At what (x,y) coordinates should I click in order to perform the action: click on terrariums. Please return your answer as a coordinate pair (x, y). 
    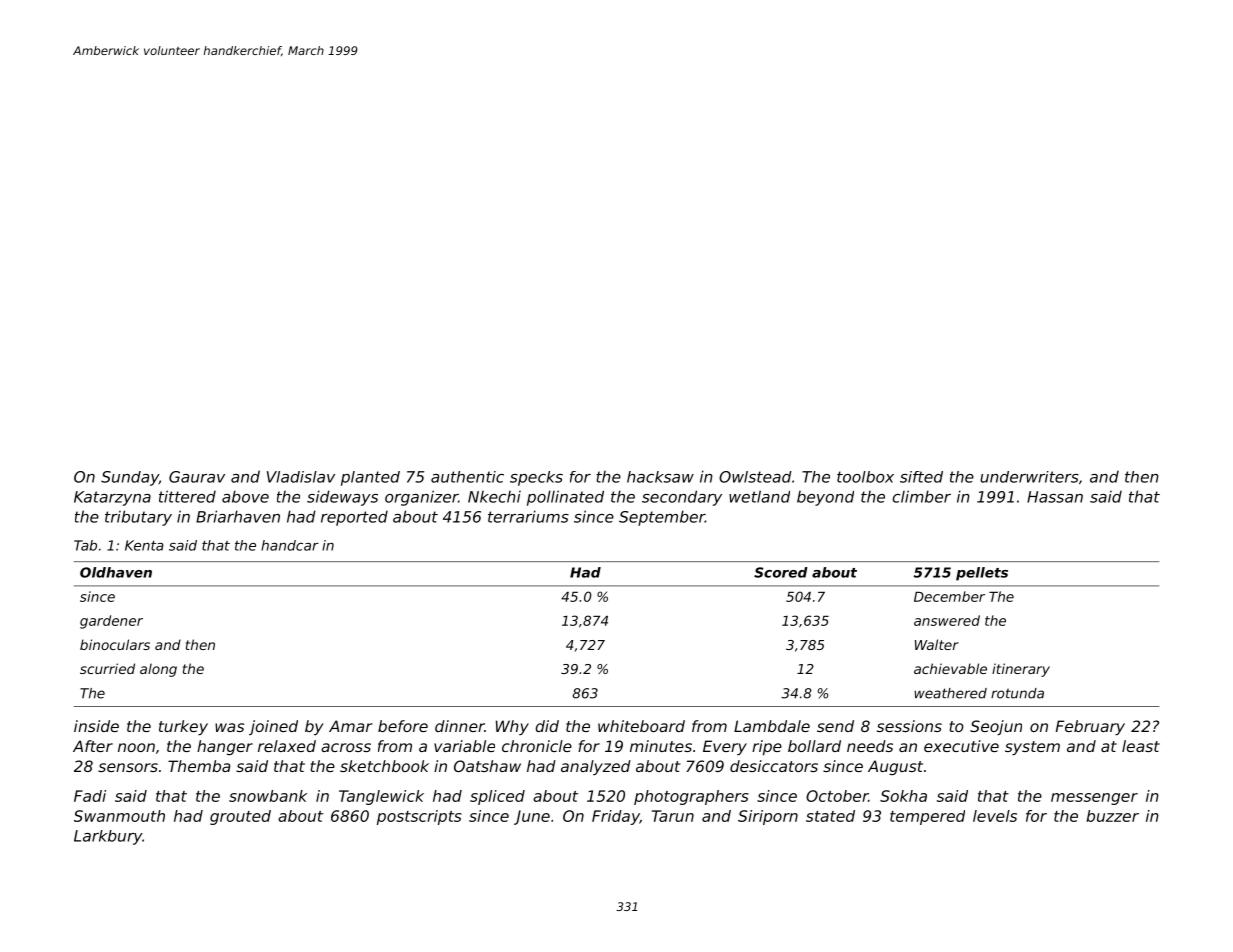
    Looking at the image, I should click on (528, 516).
